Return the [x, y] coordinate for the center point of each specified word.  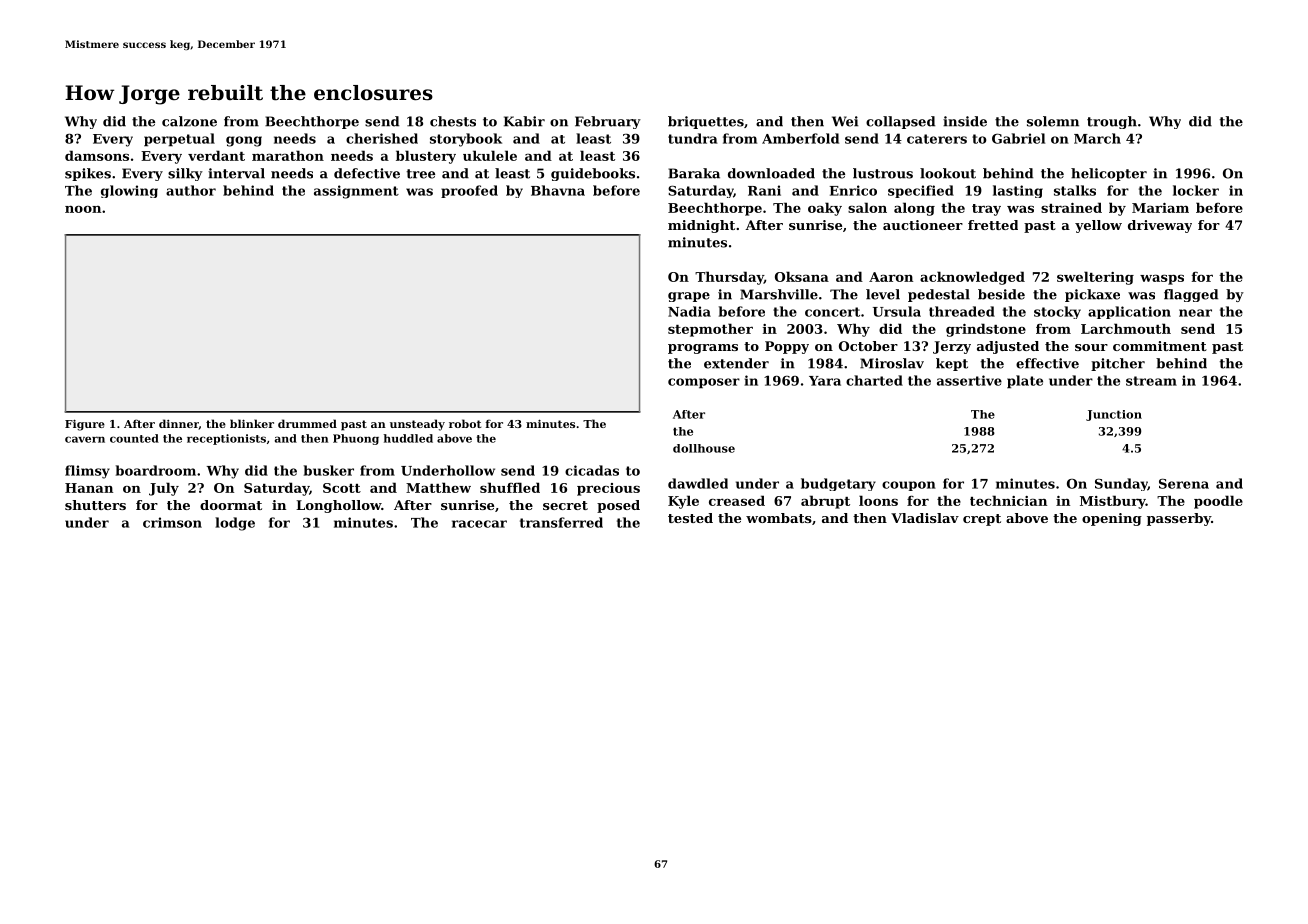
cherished [382, 138]
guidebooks [593, 174]
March [1097, 138]
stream [1151, 381]
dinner [179, 424]
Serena [1184, 483]
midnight [701, 226]
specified [921, 191]
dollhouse [704, 448]
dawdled [698, 483]
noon [83, 209]
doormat [231, 505]
